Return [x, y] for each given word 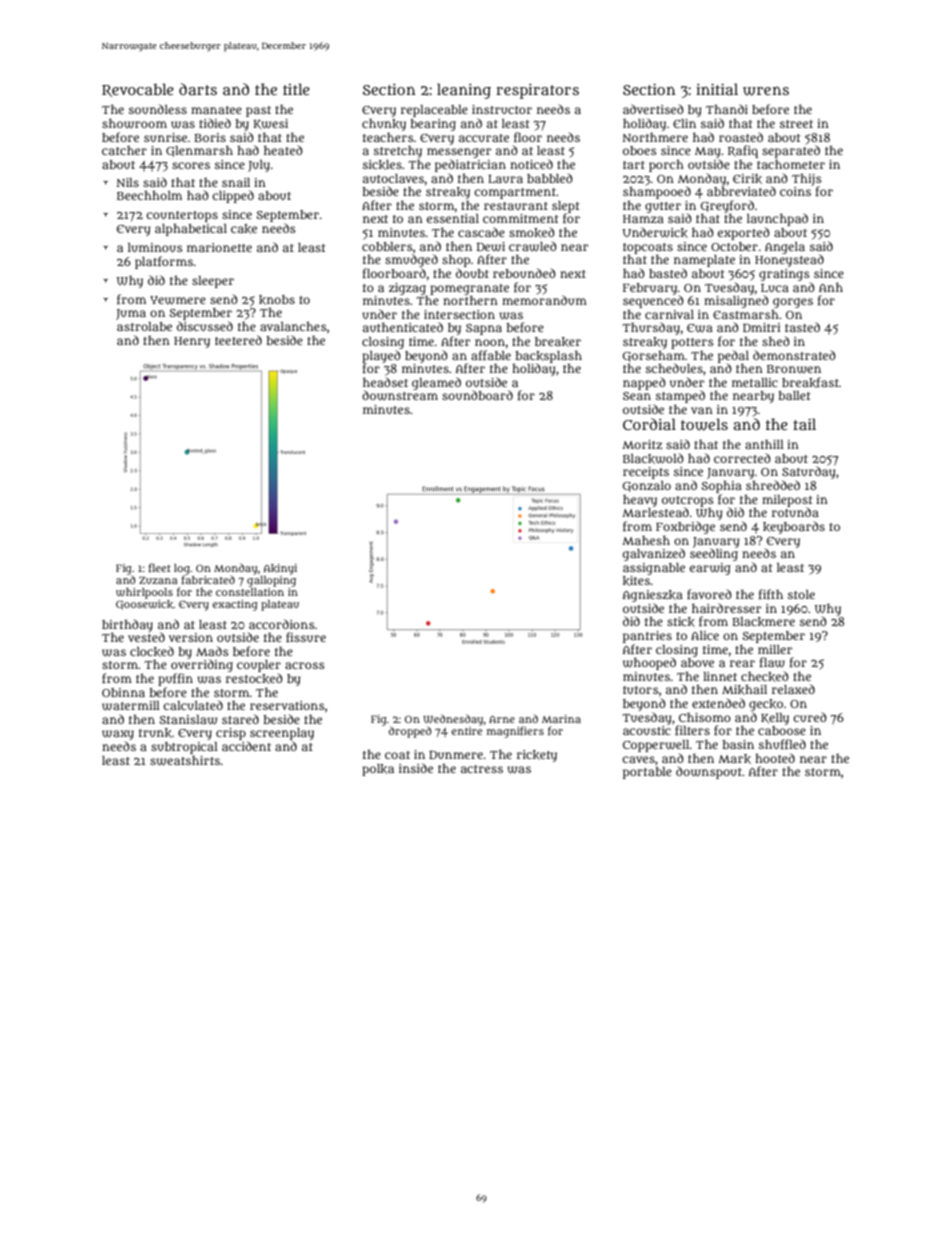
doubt [472, 273]
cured [810, 717]
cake [244, 229]
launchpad [777, 219]
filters [692, 730]
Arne [502, 719]
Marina [561, 719]
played [381, 356]
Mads [212, 651]
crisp [231, 734]
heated [283, 150]
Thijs [807, 180]
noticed [531, 164]
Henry [192, 342]
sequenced [653, 301]
